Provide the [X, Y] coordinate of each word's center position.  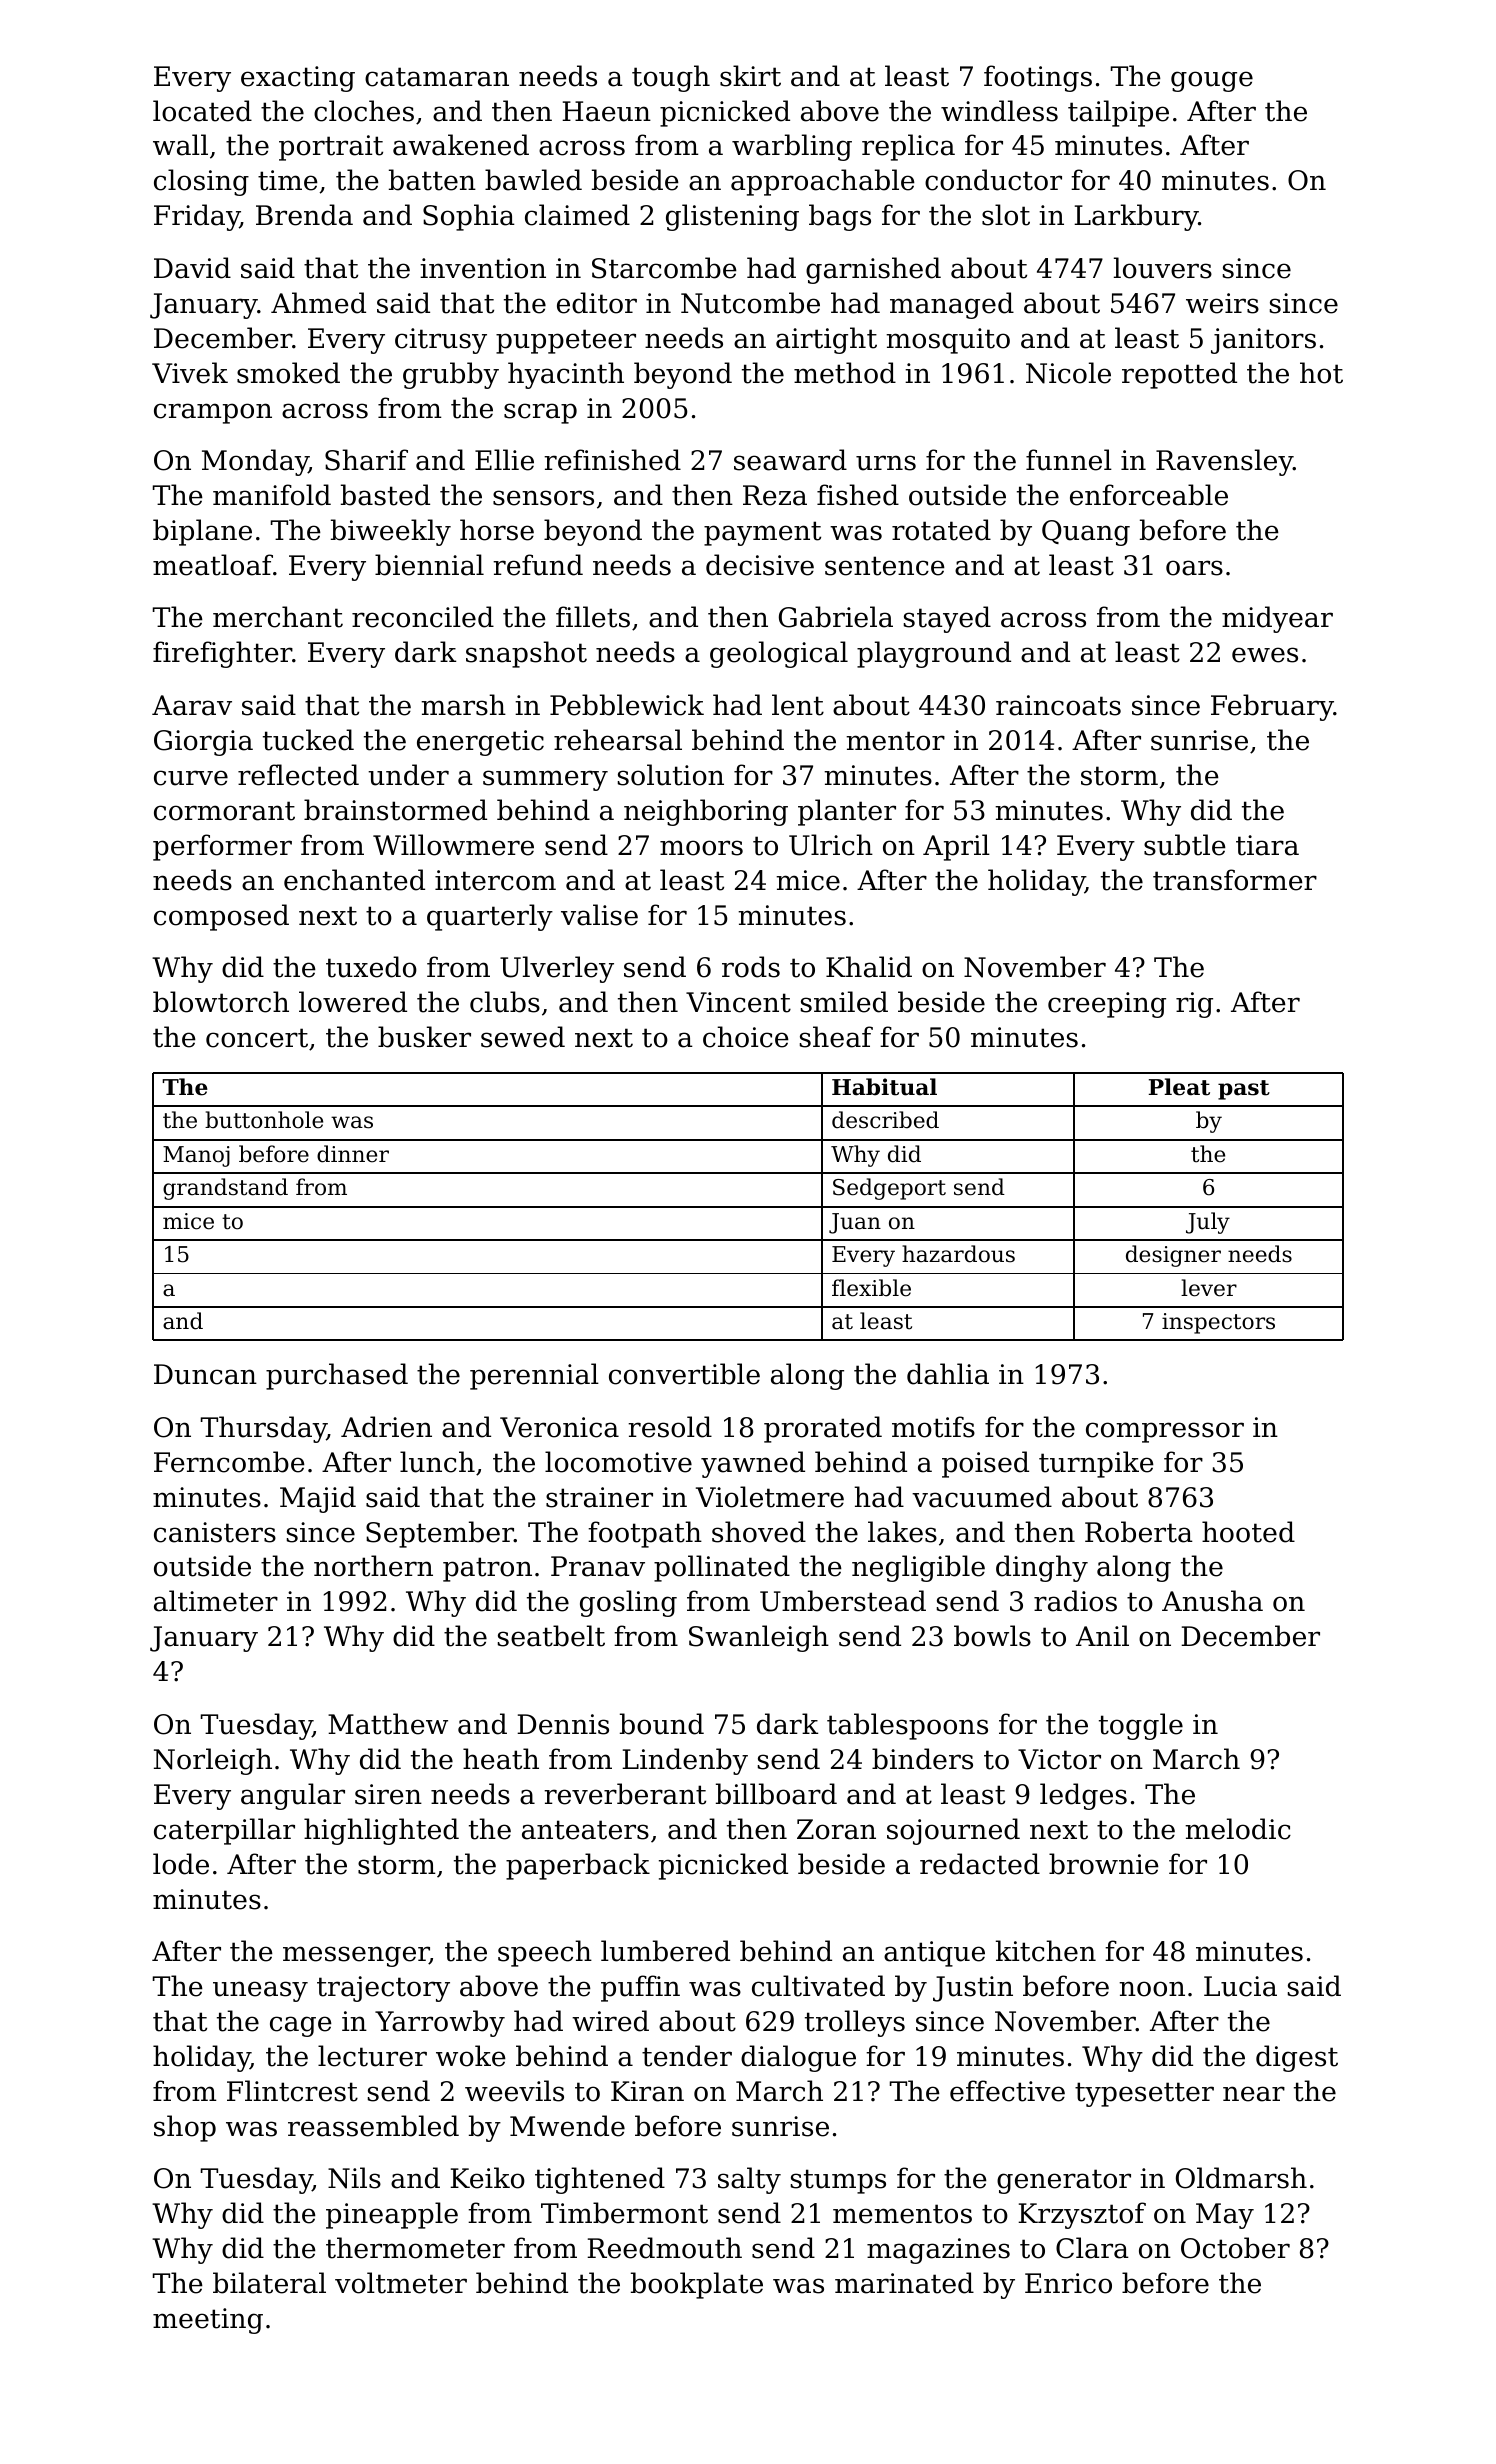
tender [687, 2056]
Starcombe [664, 268]
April [956, 847]
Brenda [304, 215]
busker [424, 1037]
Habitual [884, 1087]
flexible [871, 1288]
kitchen [1046, 1951]
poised [985, 1464]
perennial [534, 1376]
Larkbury [1136, 217]
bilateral [269, 2283]
